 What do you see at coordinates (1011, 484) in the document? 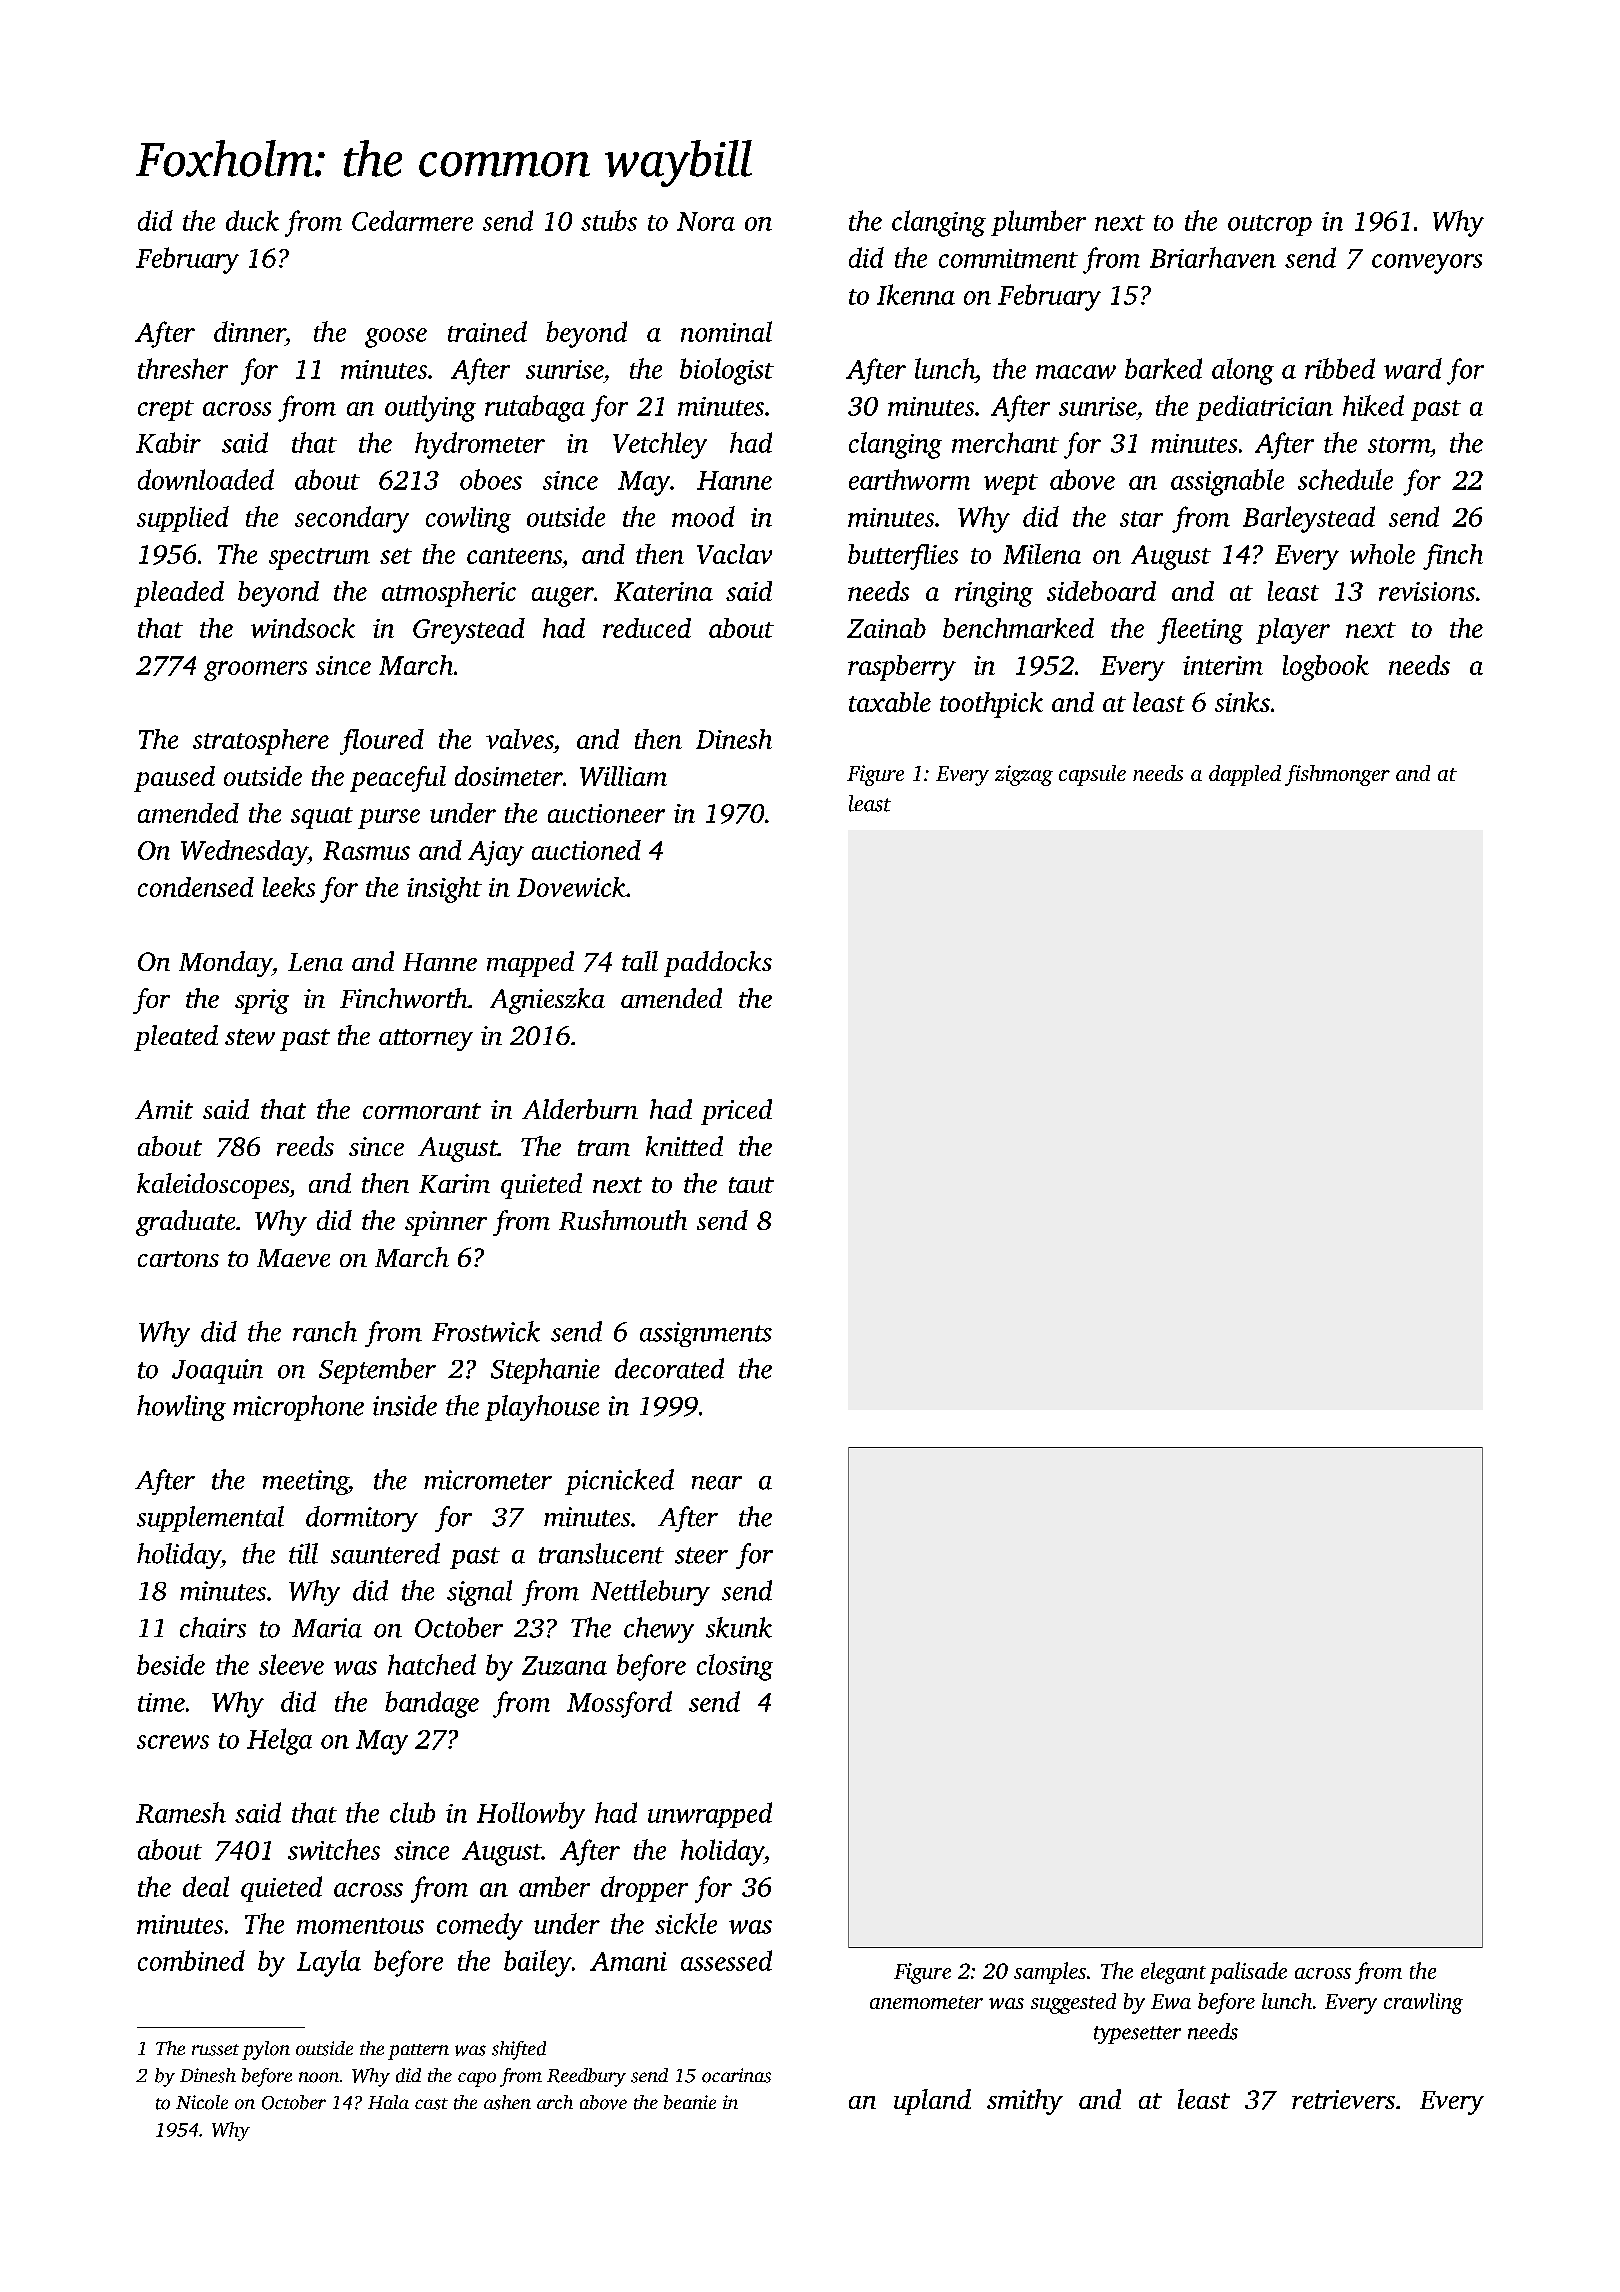
I see `wept` at bounding box center [1011, 484].
